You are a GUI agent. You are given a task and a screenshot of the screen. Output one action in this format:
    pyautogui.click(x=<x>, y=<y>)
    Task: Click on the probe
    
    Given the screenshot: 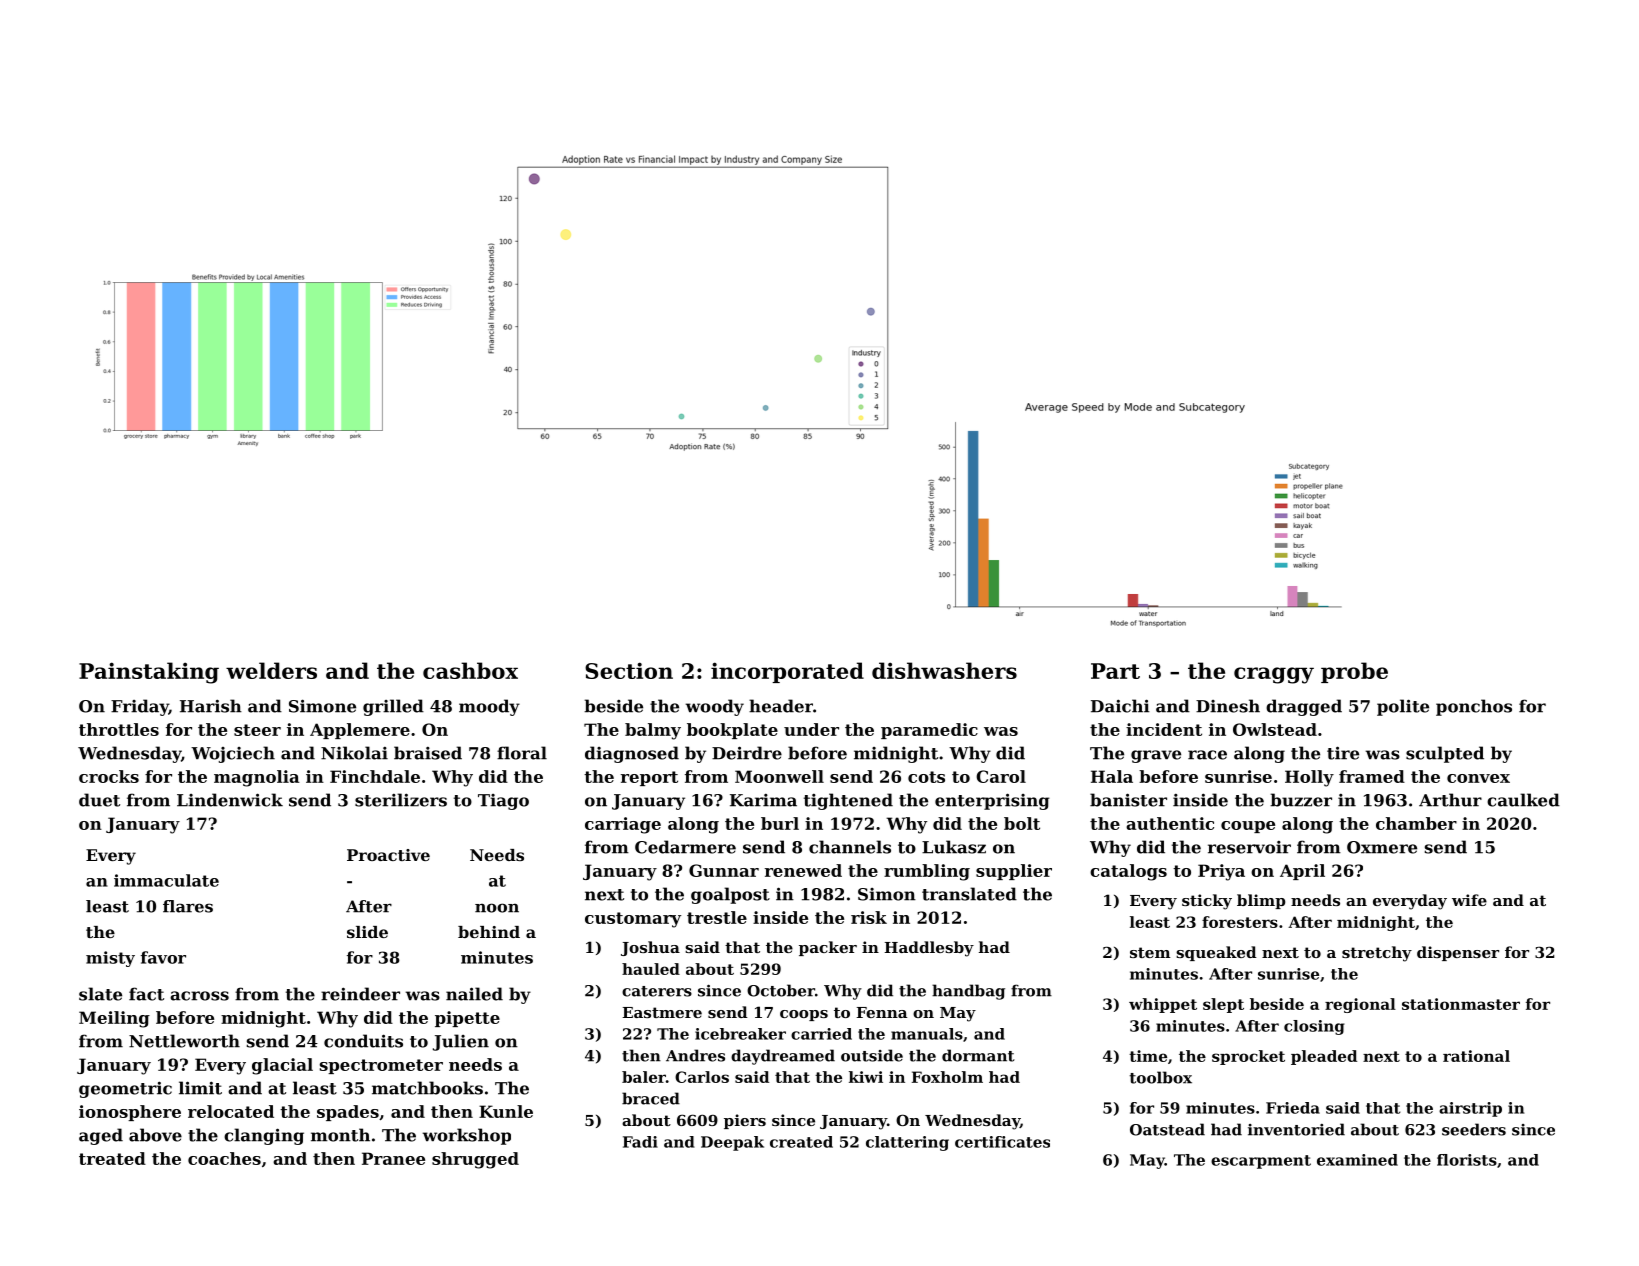 What is the action you would take?
    pyautogui.click(x=1354, y=672)
